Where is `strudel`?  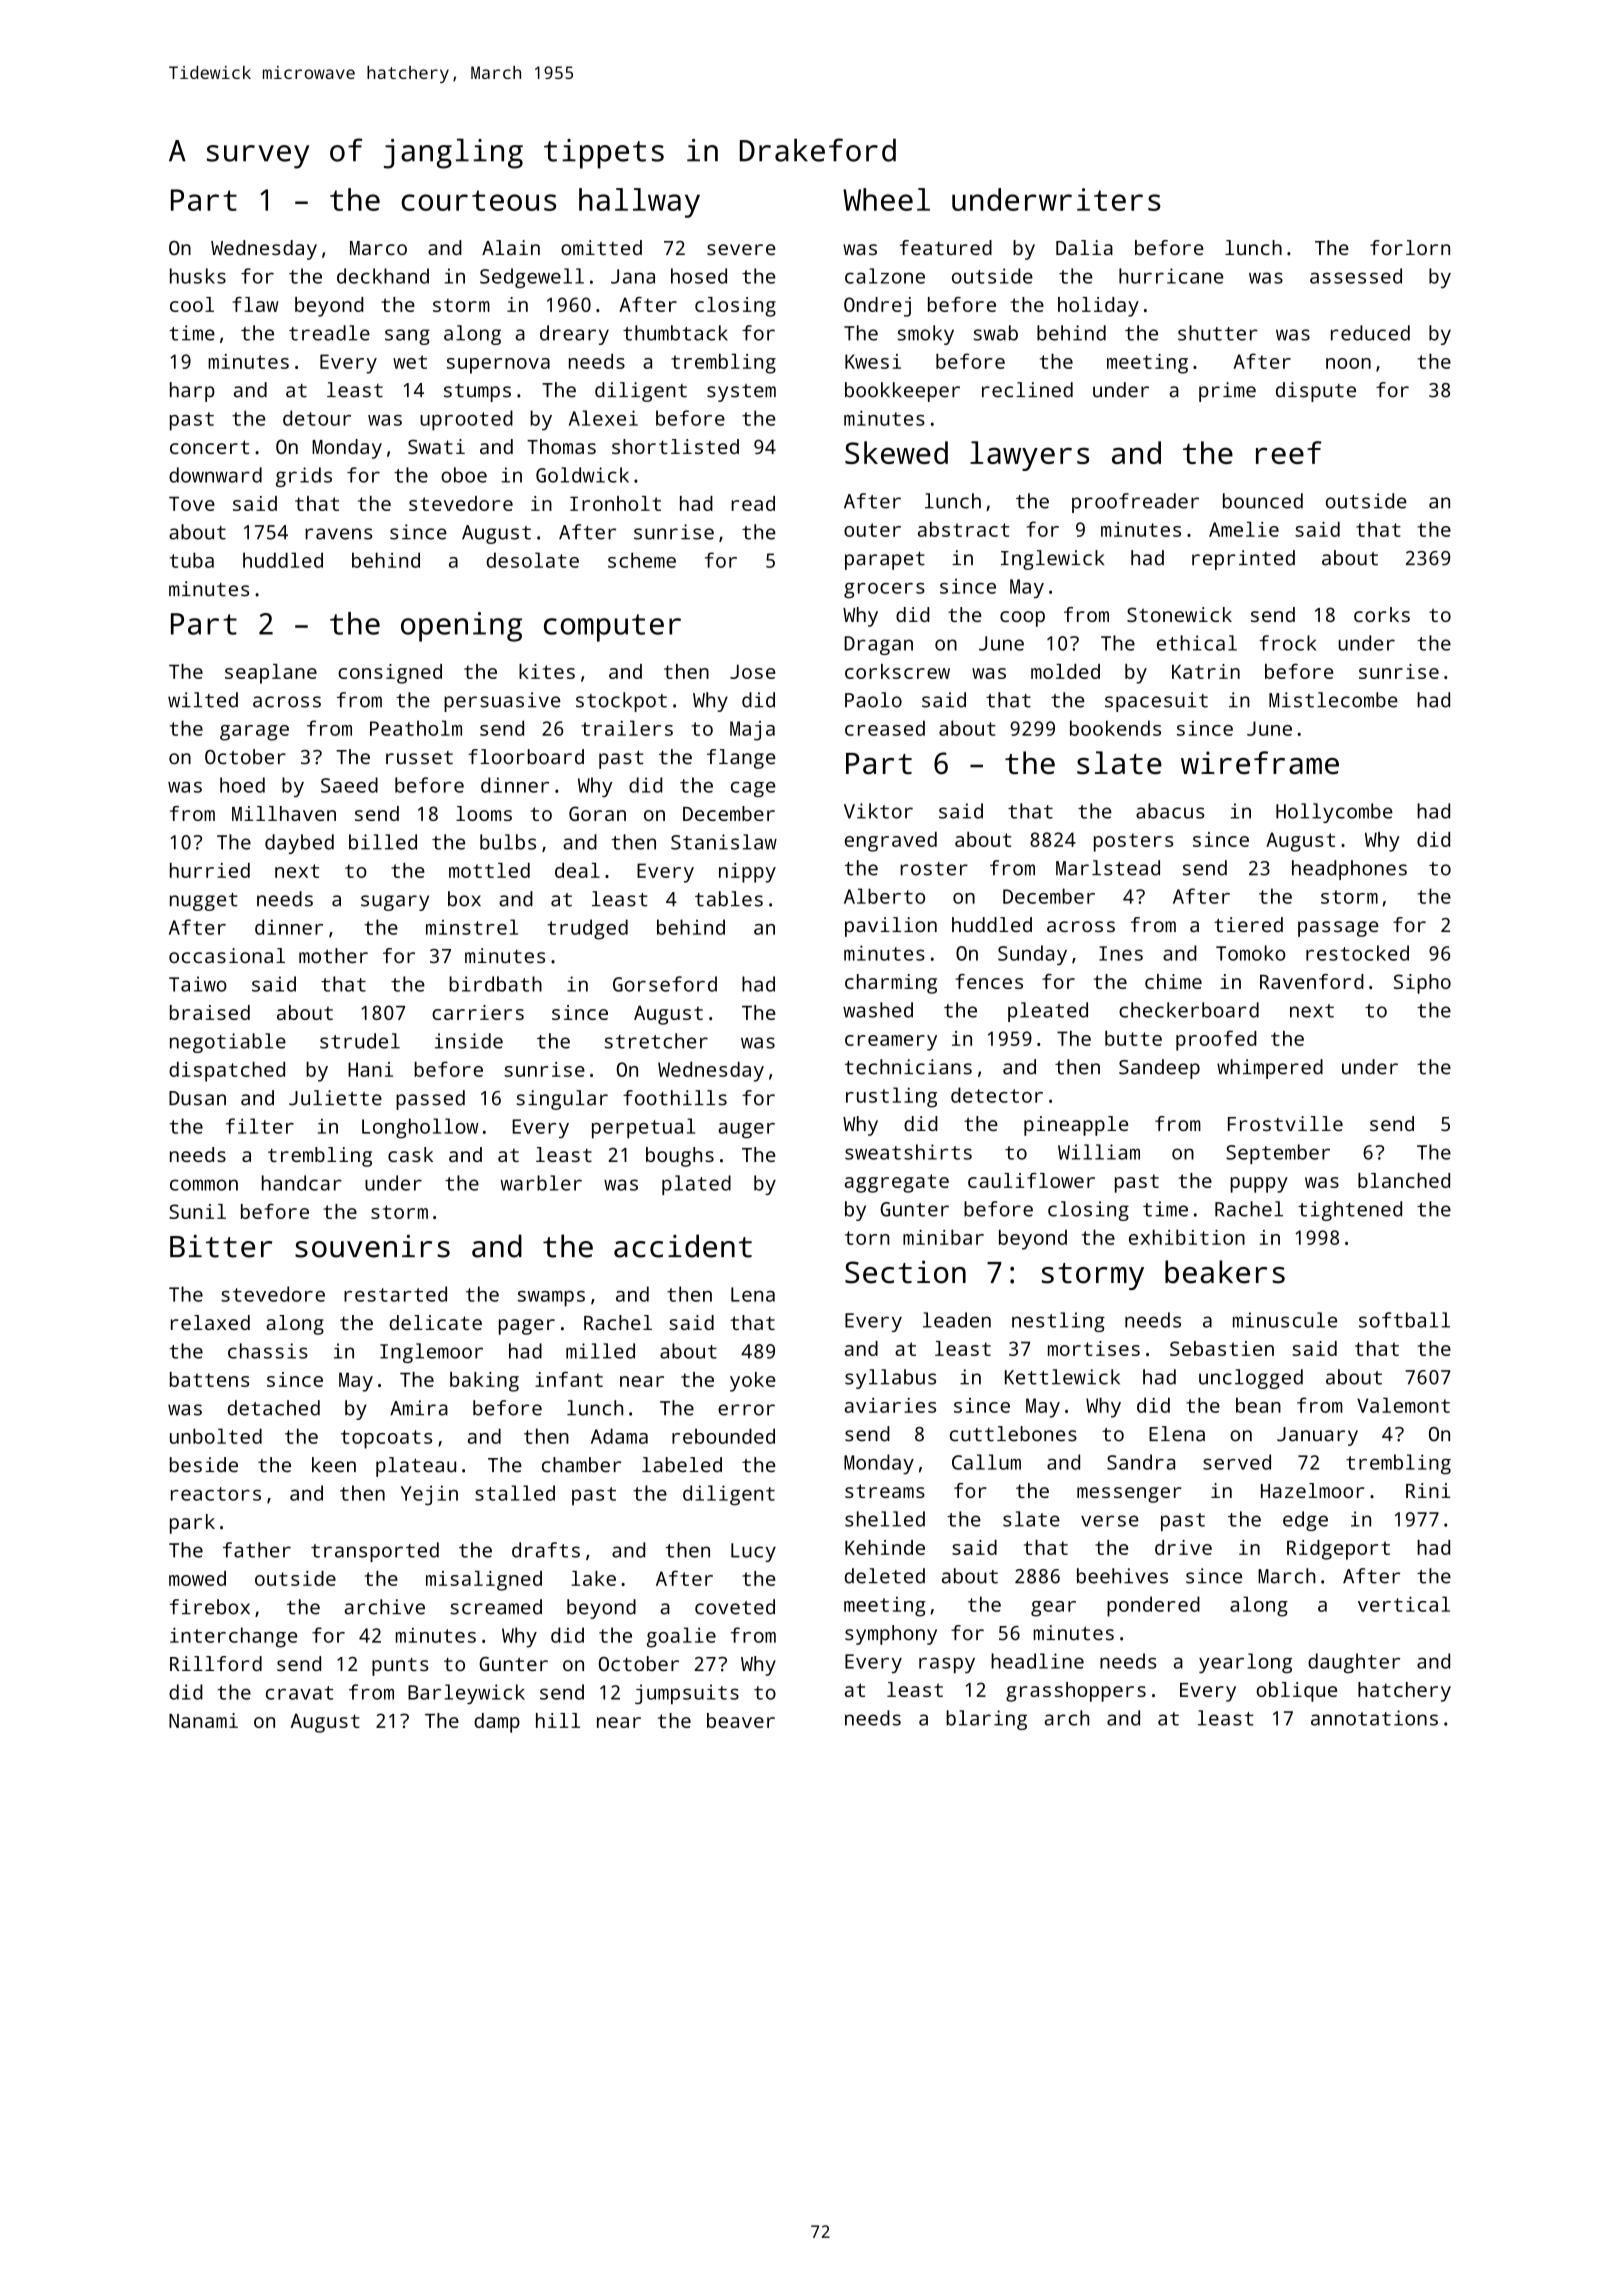 strudel is located at coordinates (360, 1041).
